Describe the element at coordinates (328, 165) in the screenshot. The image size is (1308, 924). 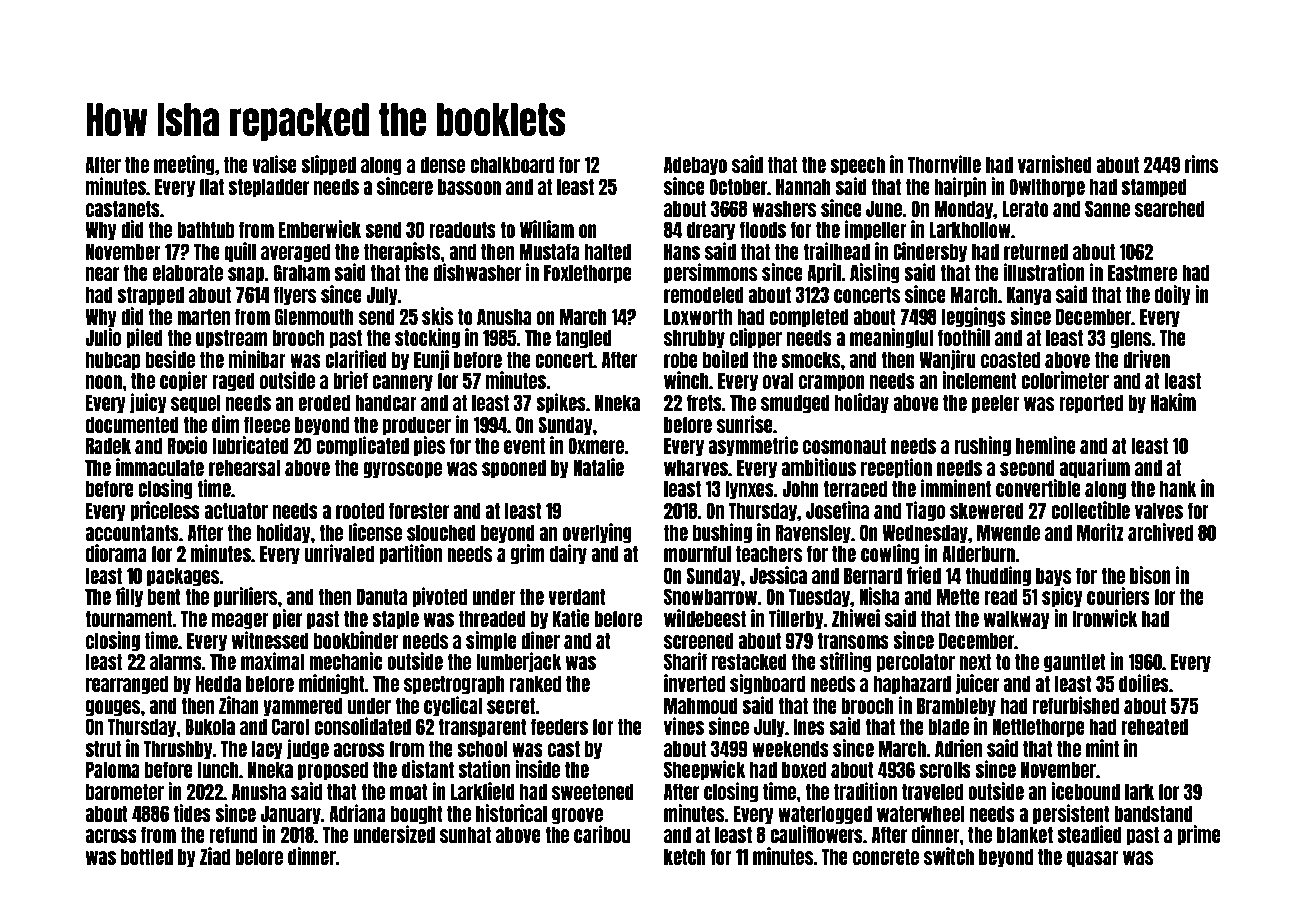
I see `slipped` at that location.
